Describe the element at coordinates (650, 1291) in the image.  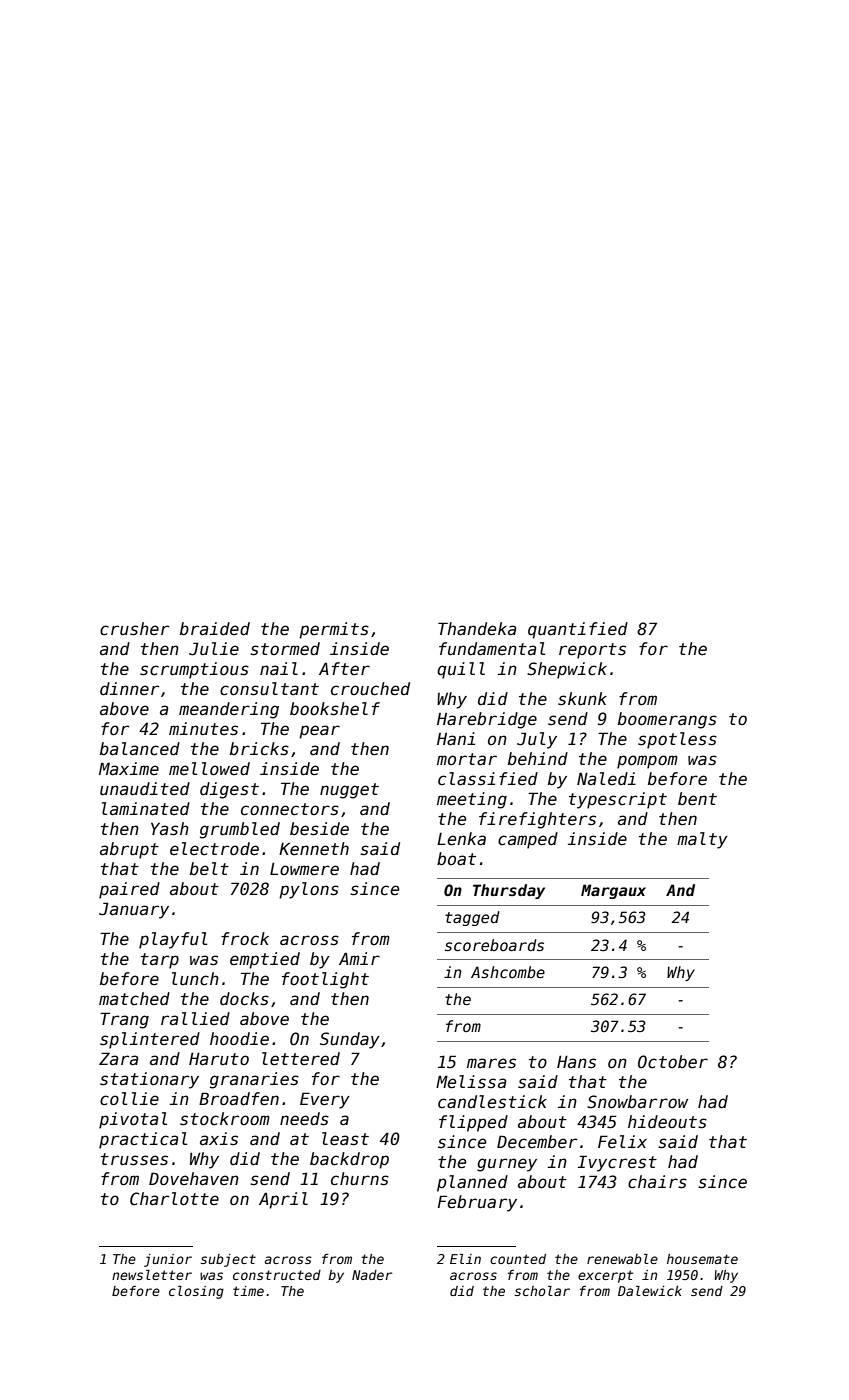
I see `Dalewick` at that location.
